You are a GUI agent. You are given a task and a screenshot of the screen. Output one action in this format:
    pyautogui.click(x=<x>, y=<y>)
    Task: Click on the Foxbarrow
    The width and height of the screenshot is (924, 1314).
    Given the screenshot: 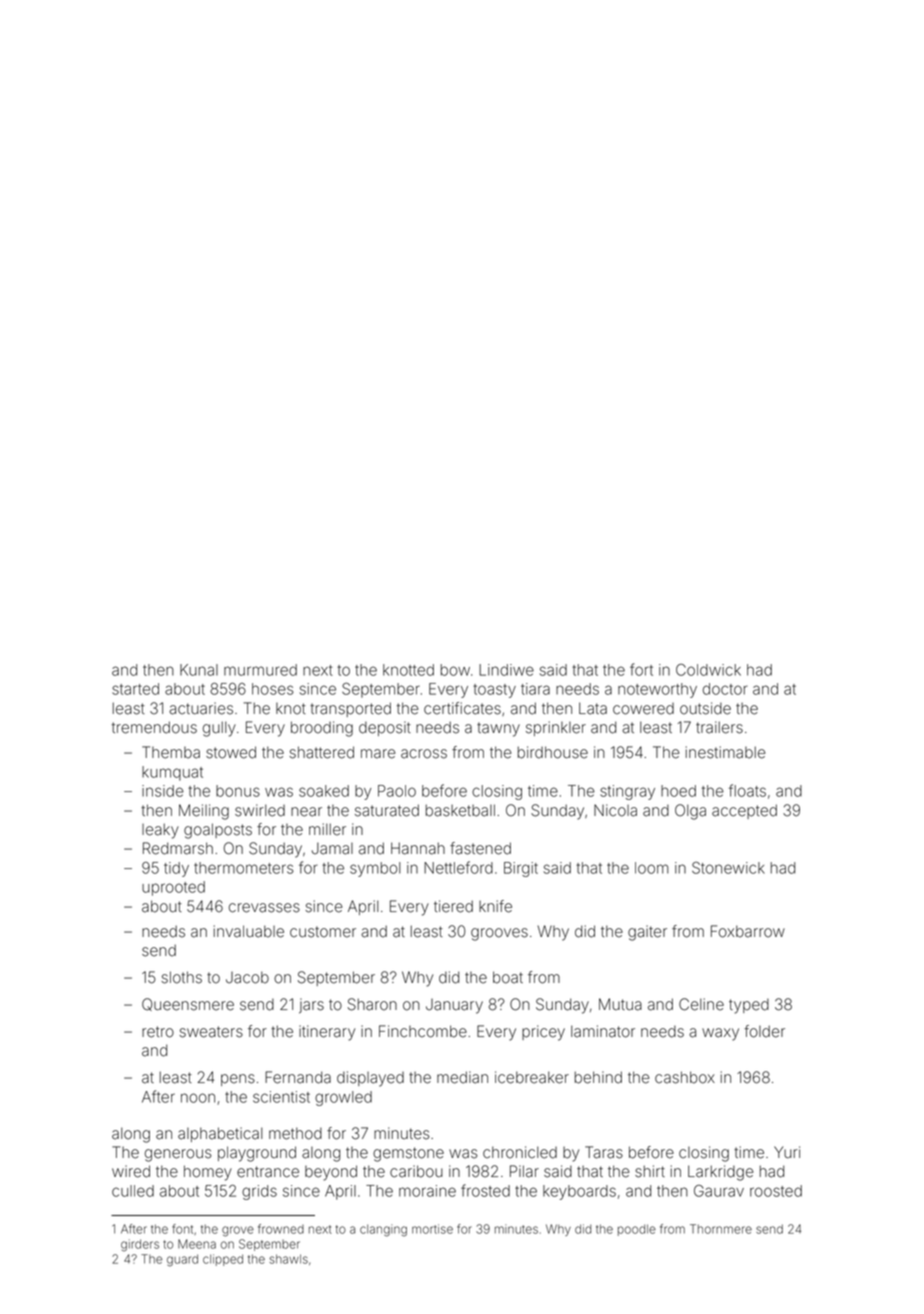 What is the action you would take?
    pyautogui.click(x=748, y=931)
